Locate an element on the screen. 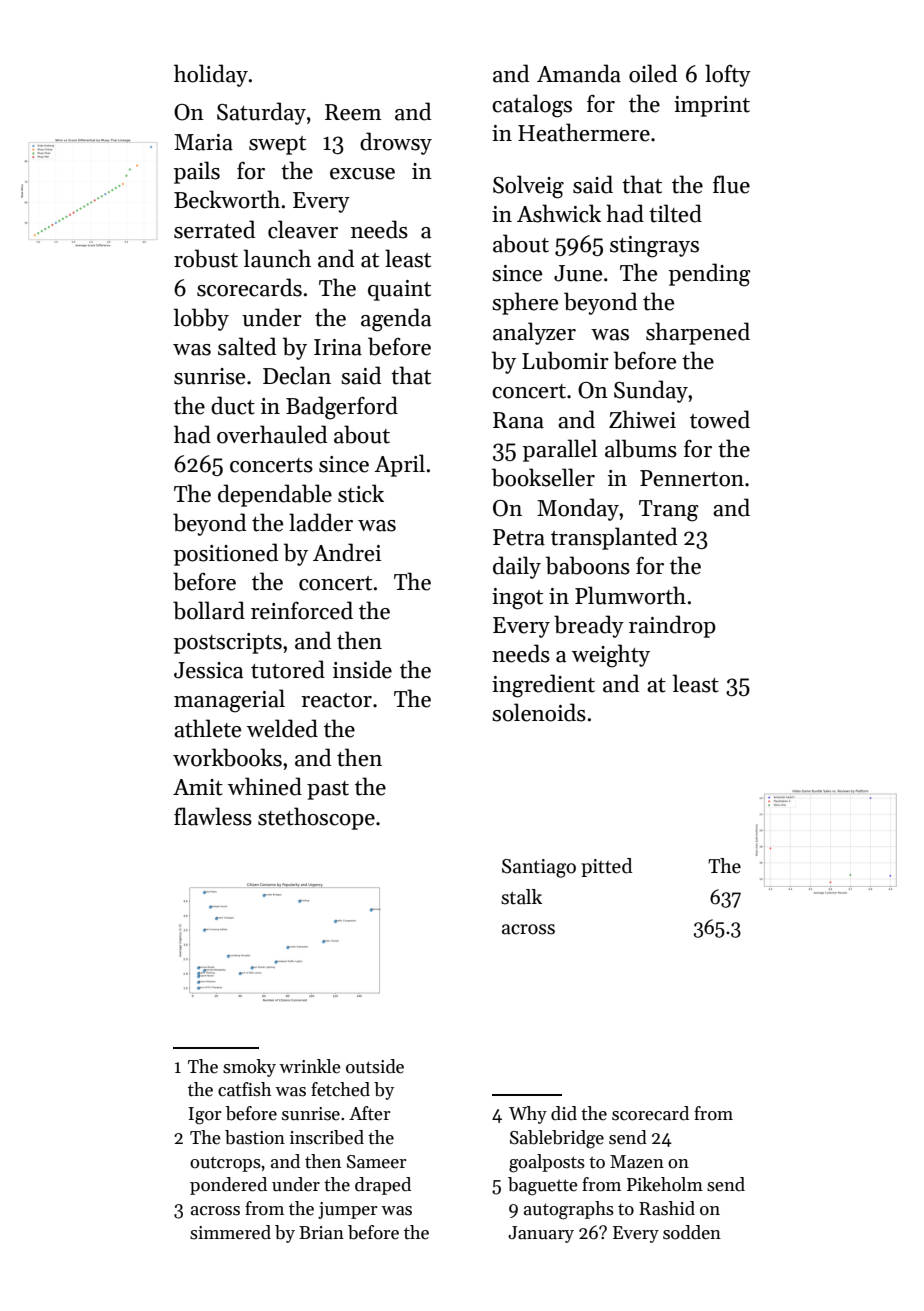 The width and height of the screenshot is (924, 1311). Santiago is located at coordinates (539, 868).
